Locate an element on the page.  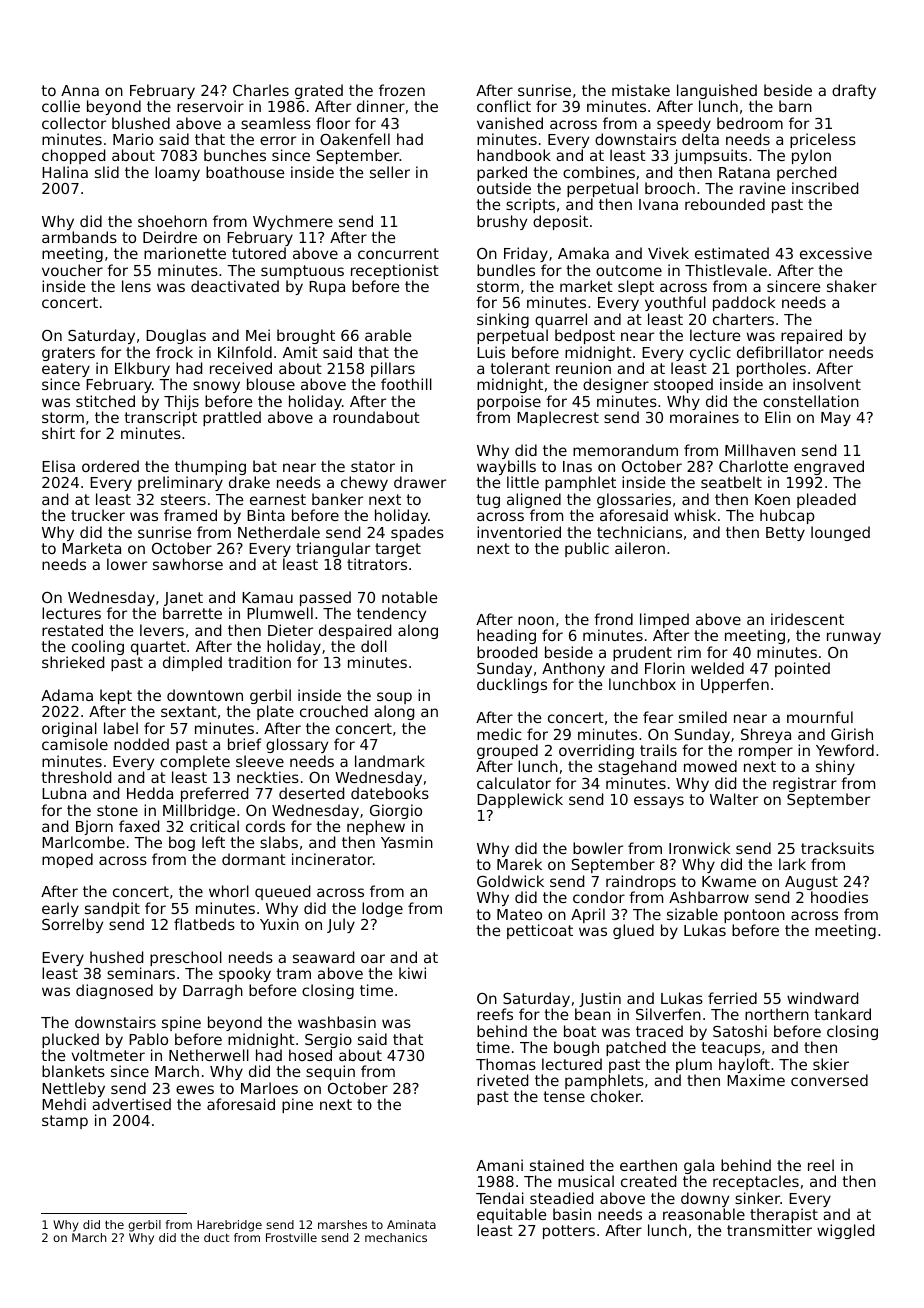
drafty is located at coordinates (854, 91).
